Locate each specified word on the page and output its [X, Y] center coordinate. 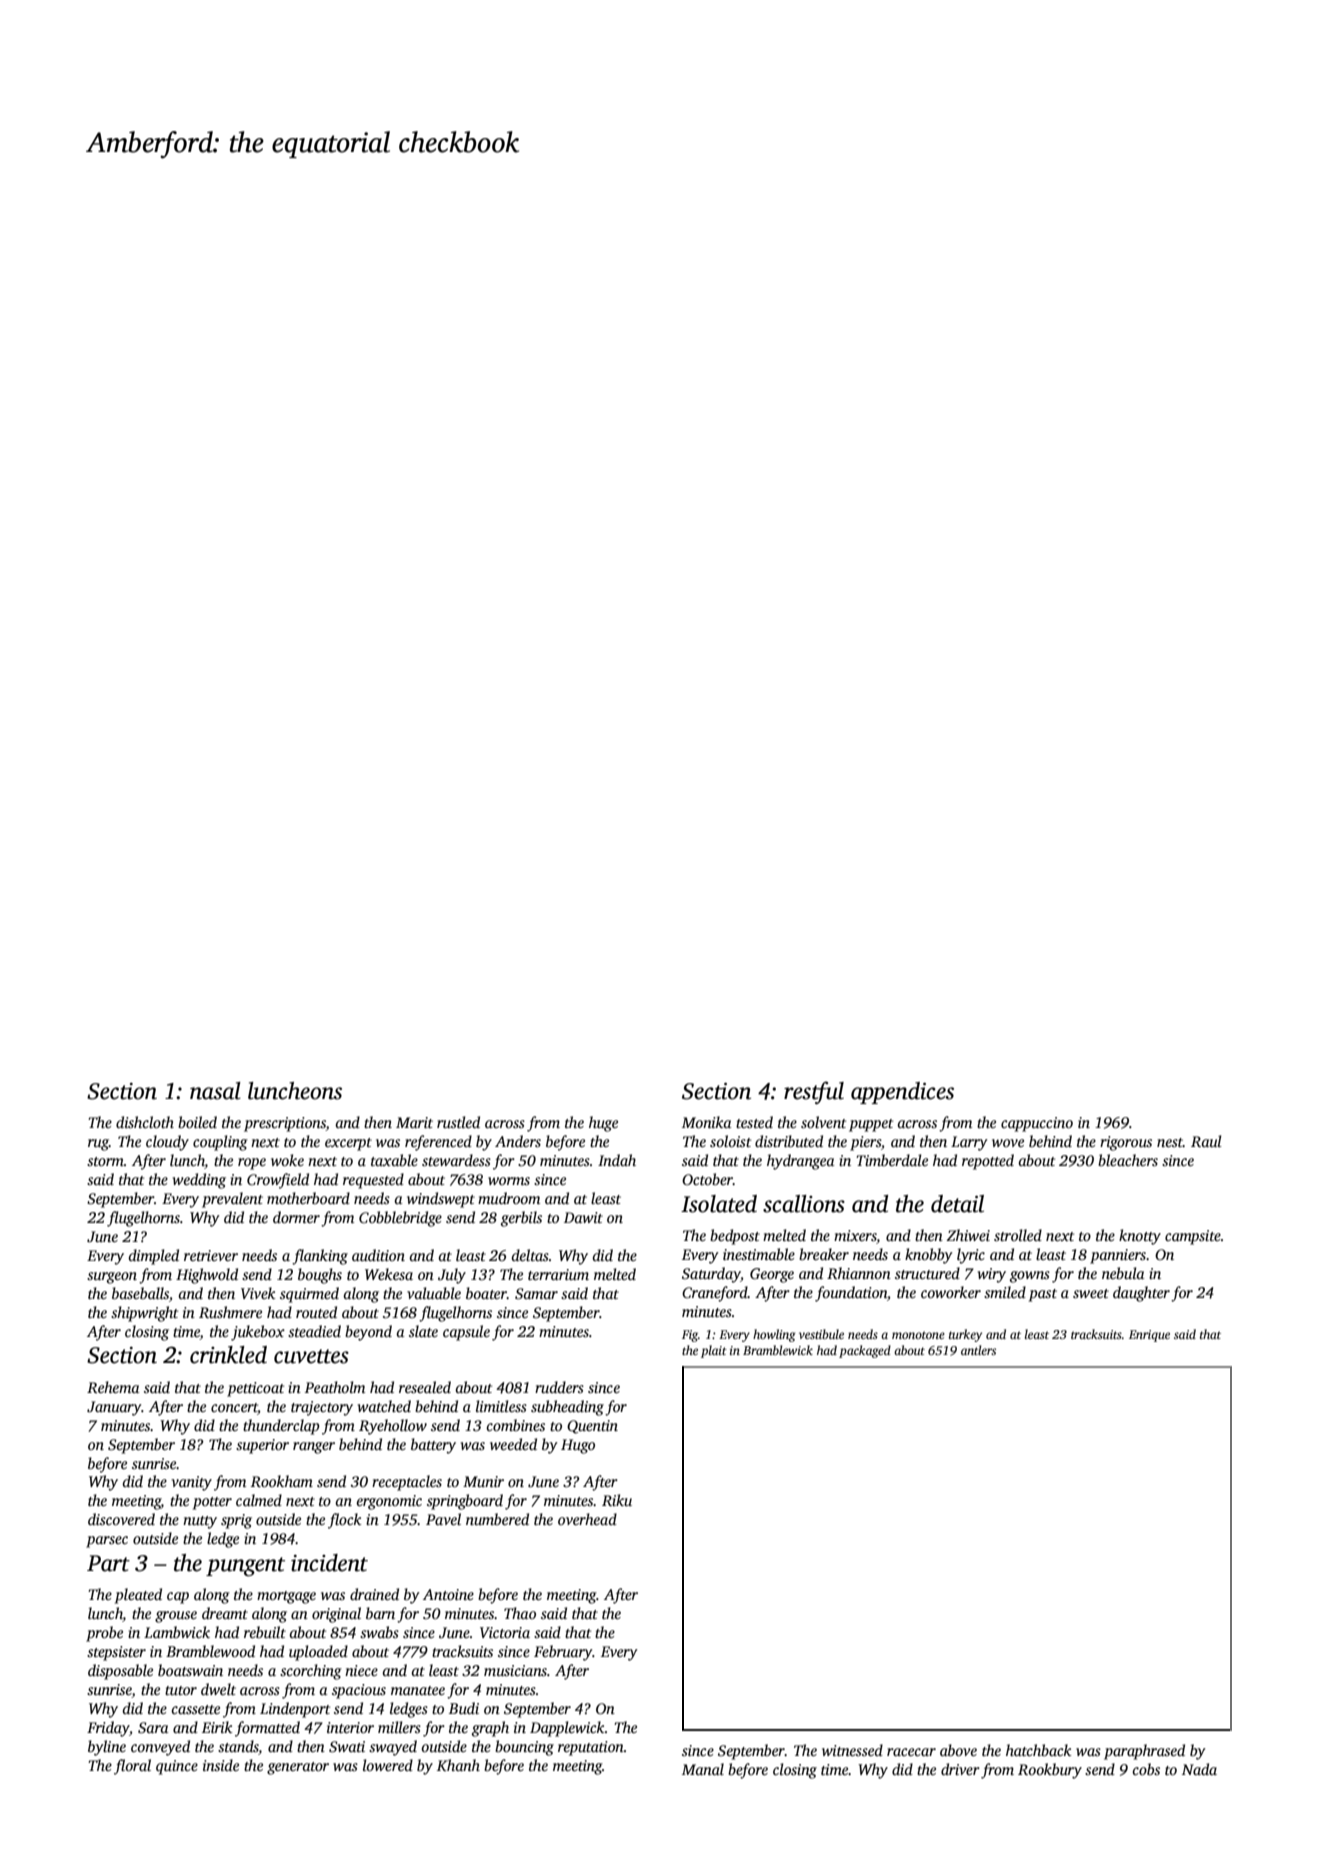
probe [104, 1634]
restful [814, 1092]
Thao [520, 1613]
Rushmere [230, 1312]
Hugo [578, 1446]
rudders [559, 1387]
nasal [215, 1091]
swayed [393, 1748]
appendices [902, 1093]
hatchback [1039, 1750]
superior [262, 1446]
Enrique [1149, 1336]
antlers [978, 1350]
